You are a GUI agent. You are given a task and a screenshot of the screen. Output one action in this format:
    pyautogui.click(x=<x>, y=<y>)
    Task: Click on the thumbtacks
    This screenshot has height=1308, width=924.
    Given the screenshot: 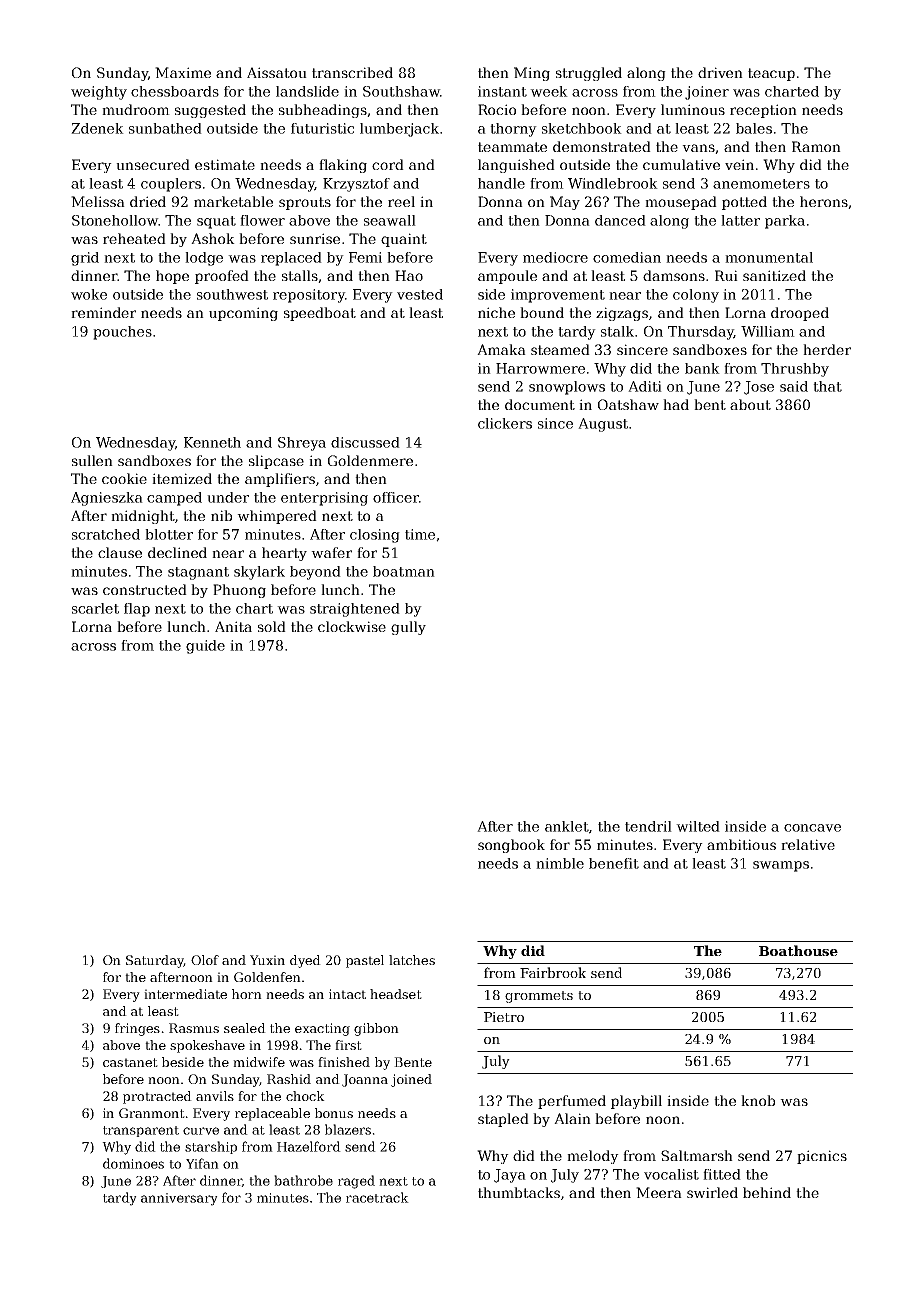 What is the action you would take?
    pyautogui.click(x=519, y=1192)
